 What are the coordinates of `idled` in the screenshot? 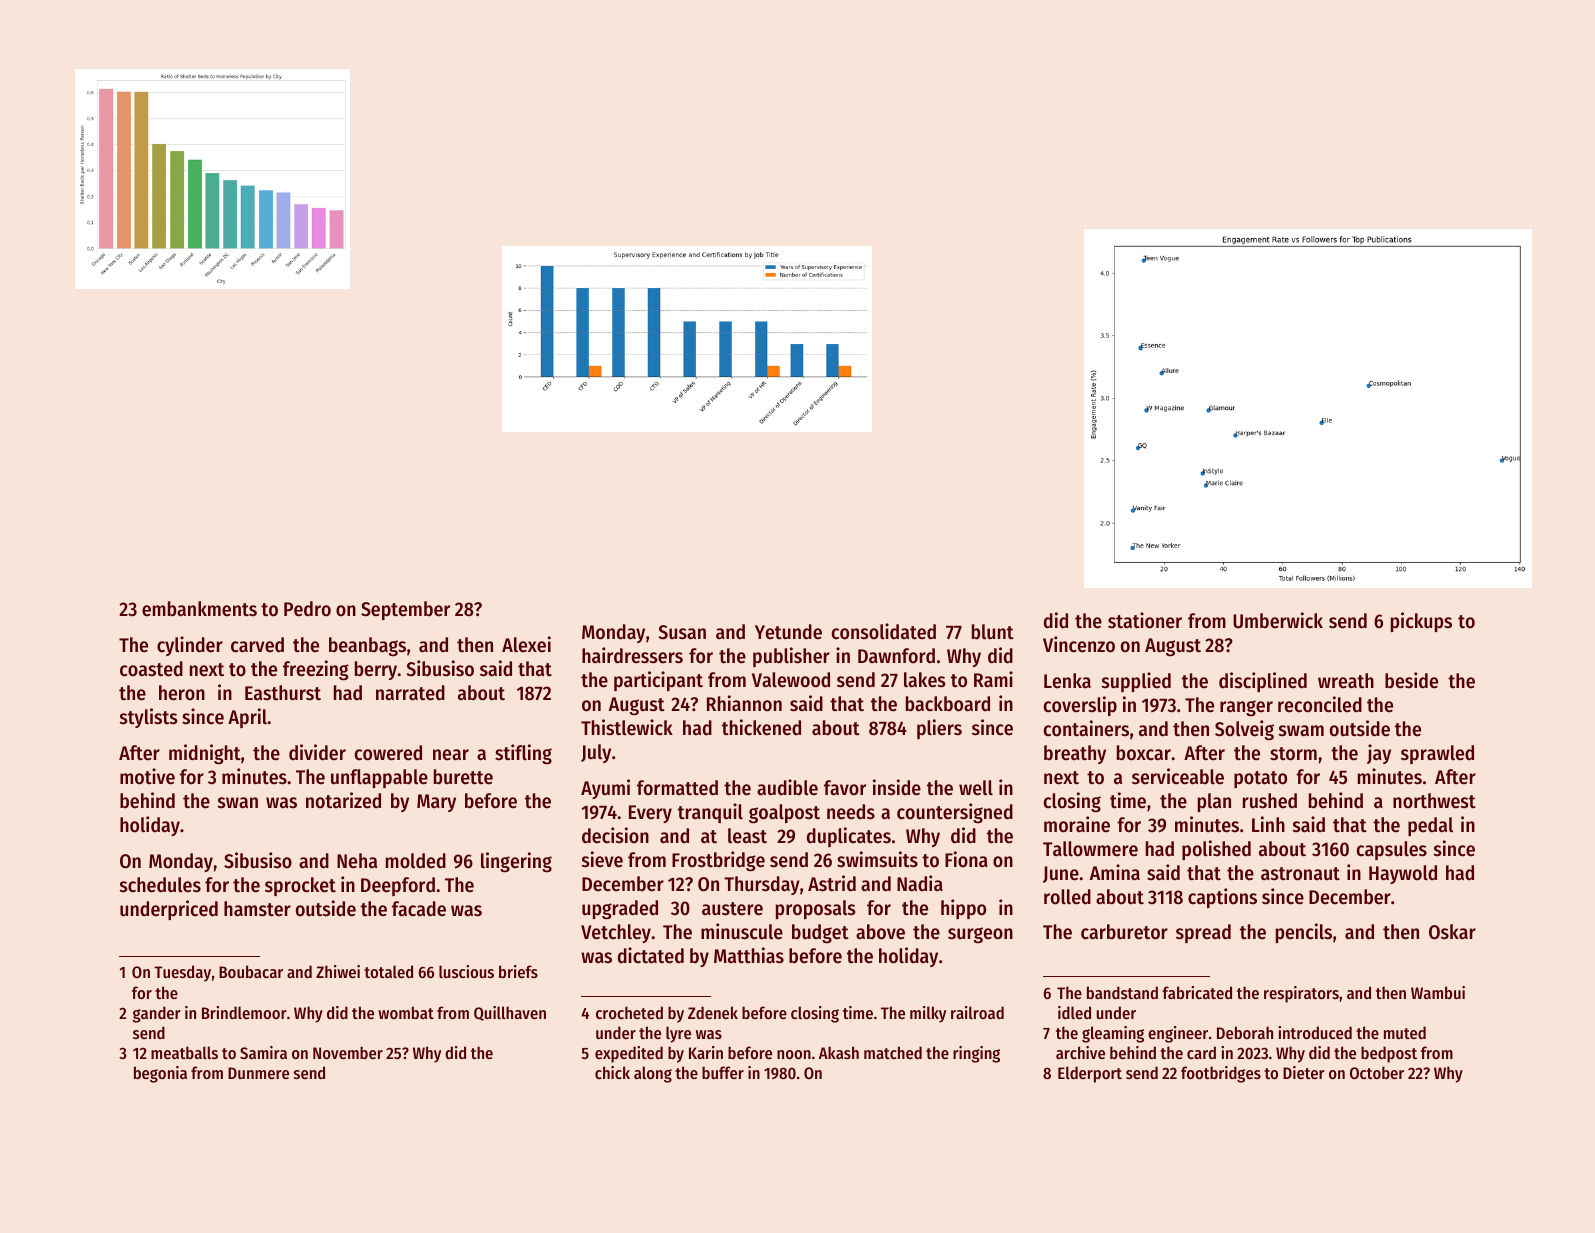 It's located at (1074, 1012).
